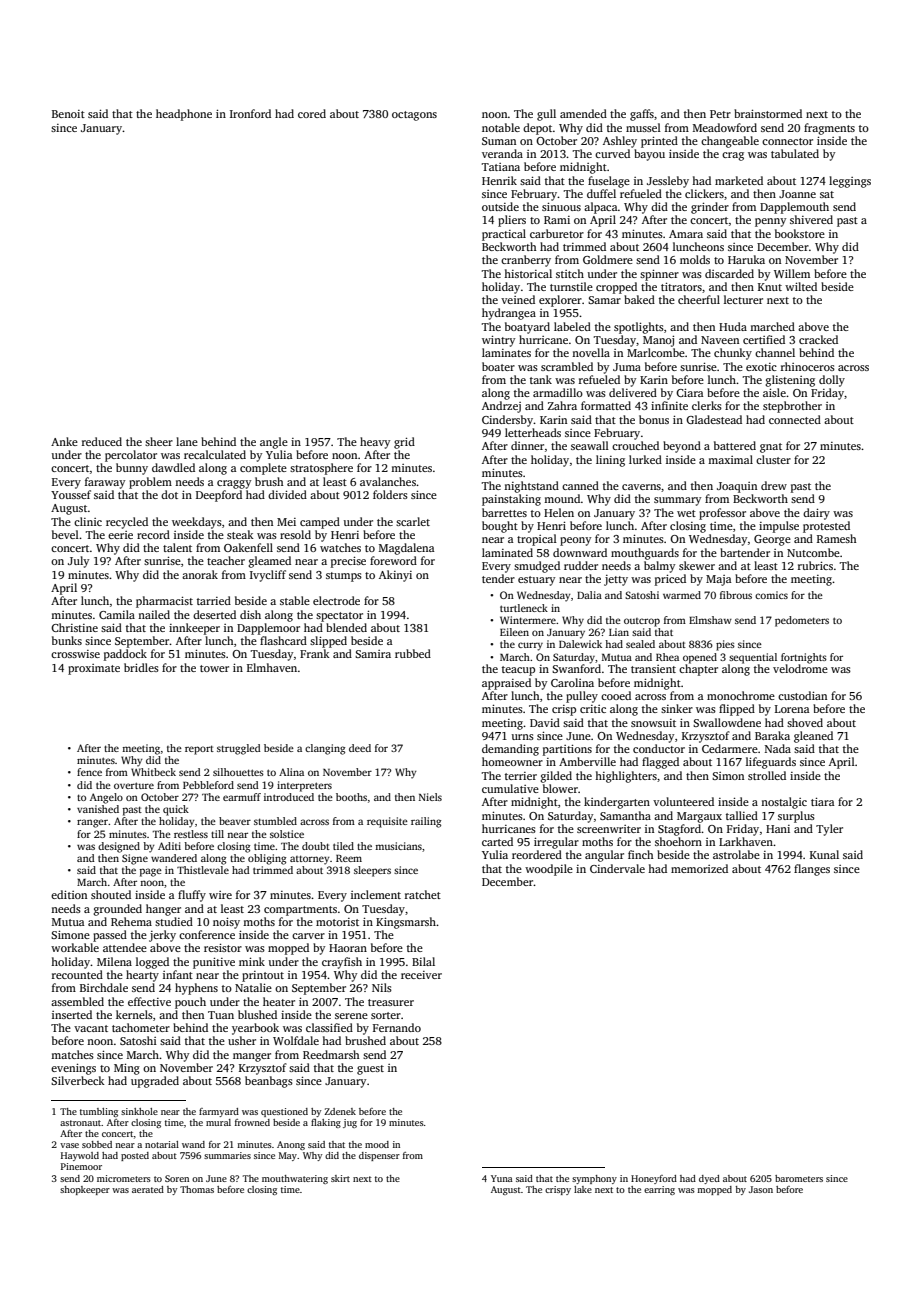 This screenshot has width=924, height=1308. I want to click on Suman, so click(499, 141).
